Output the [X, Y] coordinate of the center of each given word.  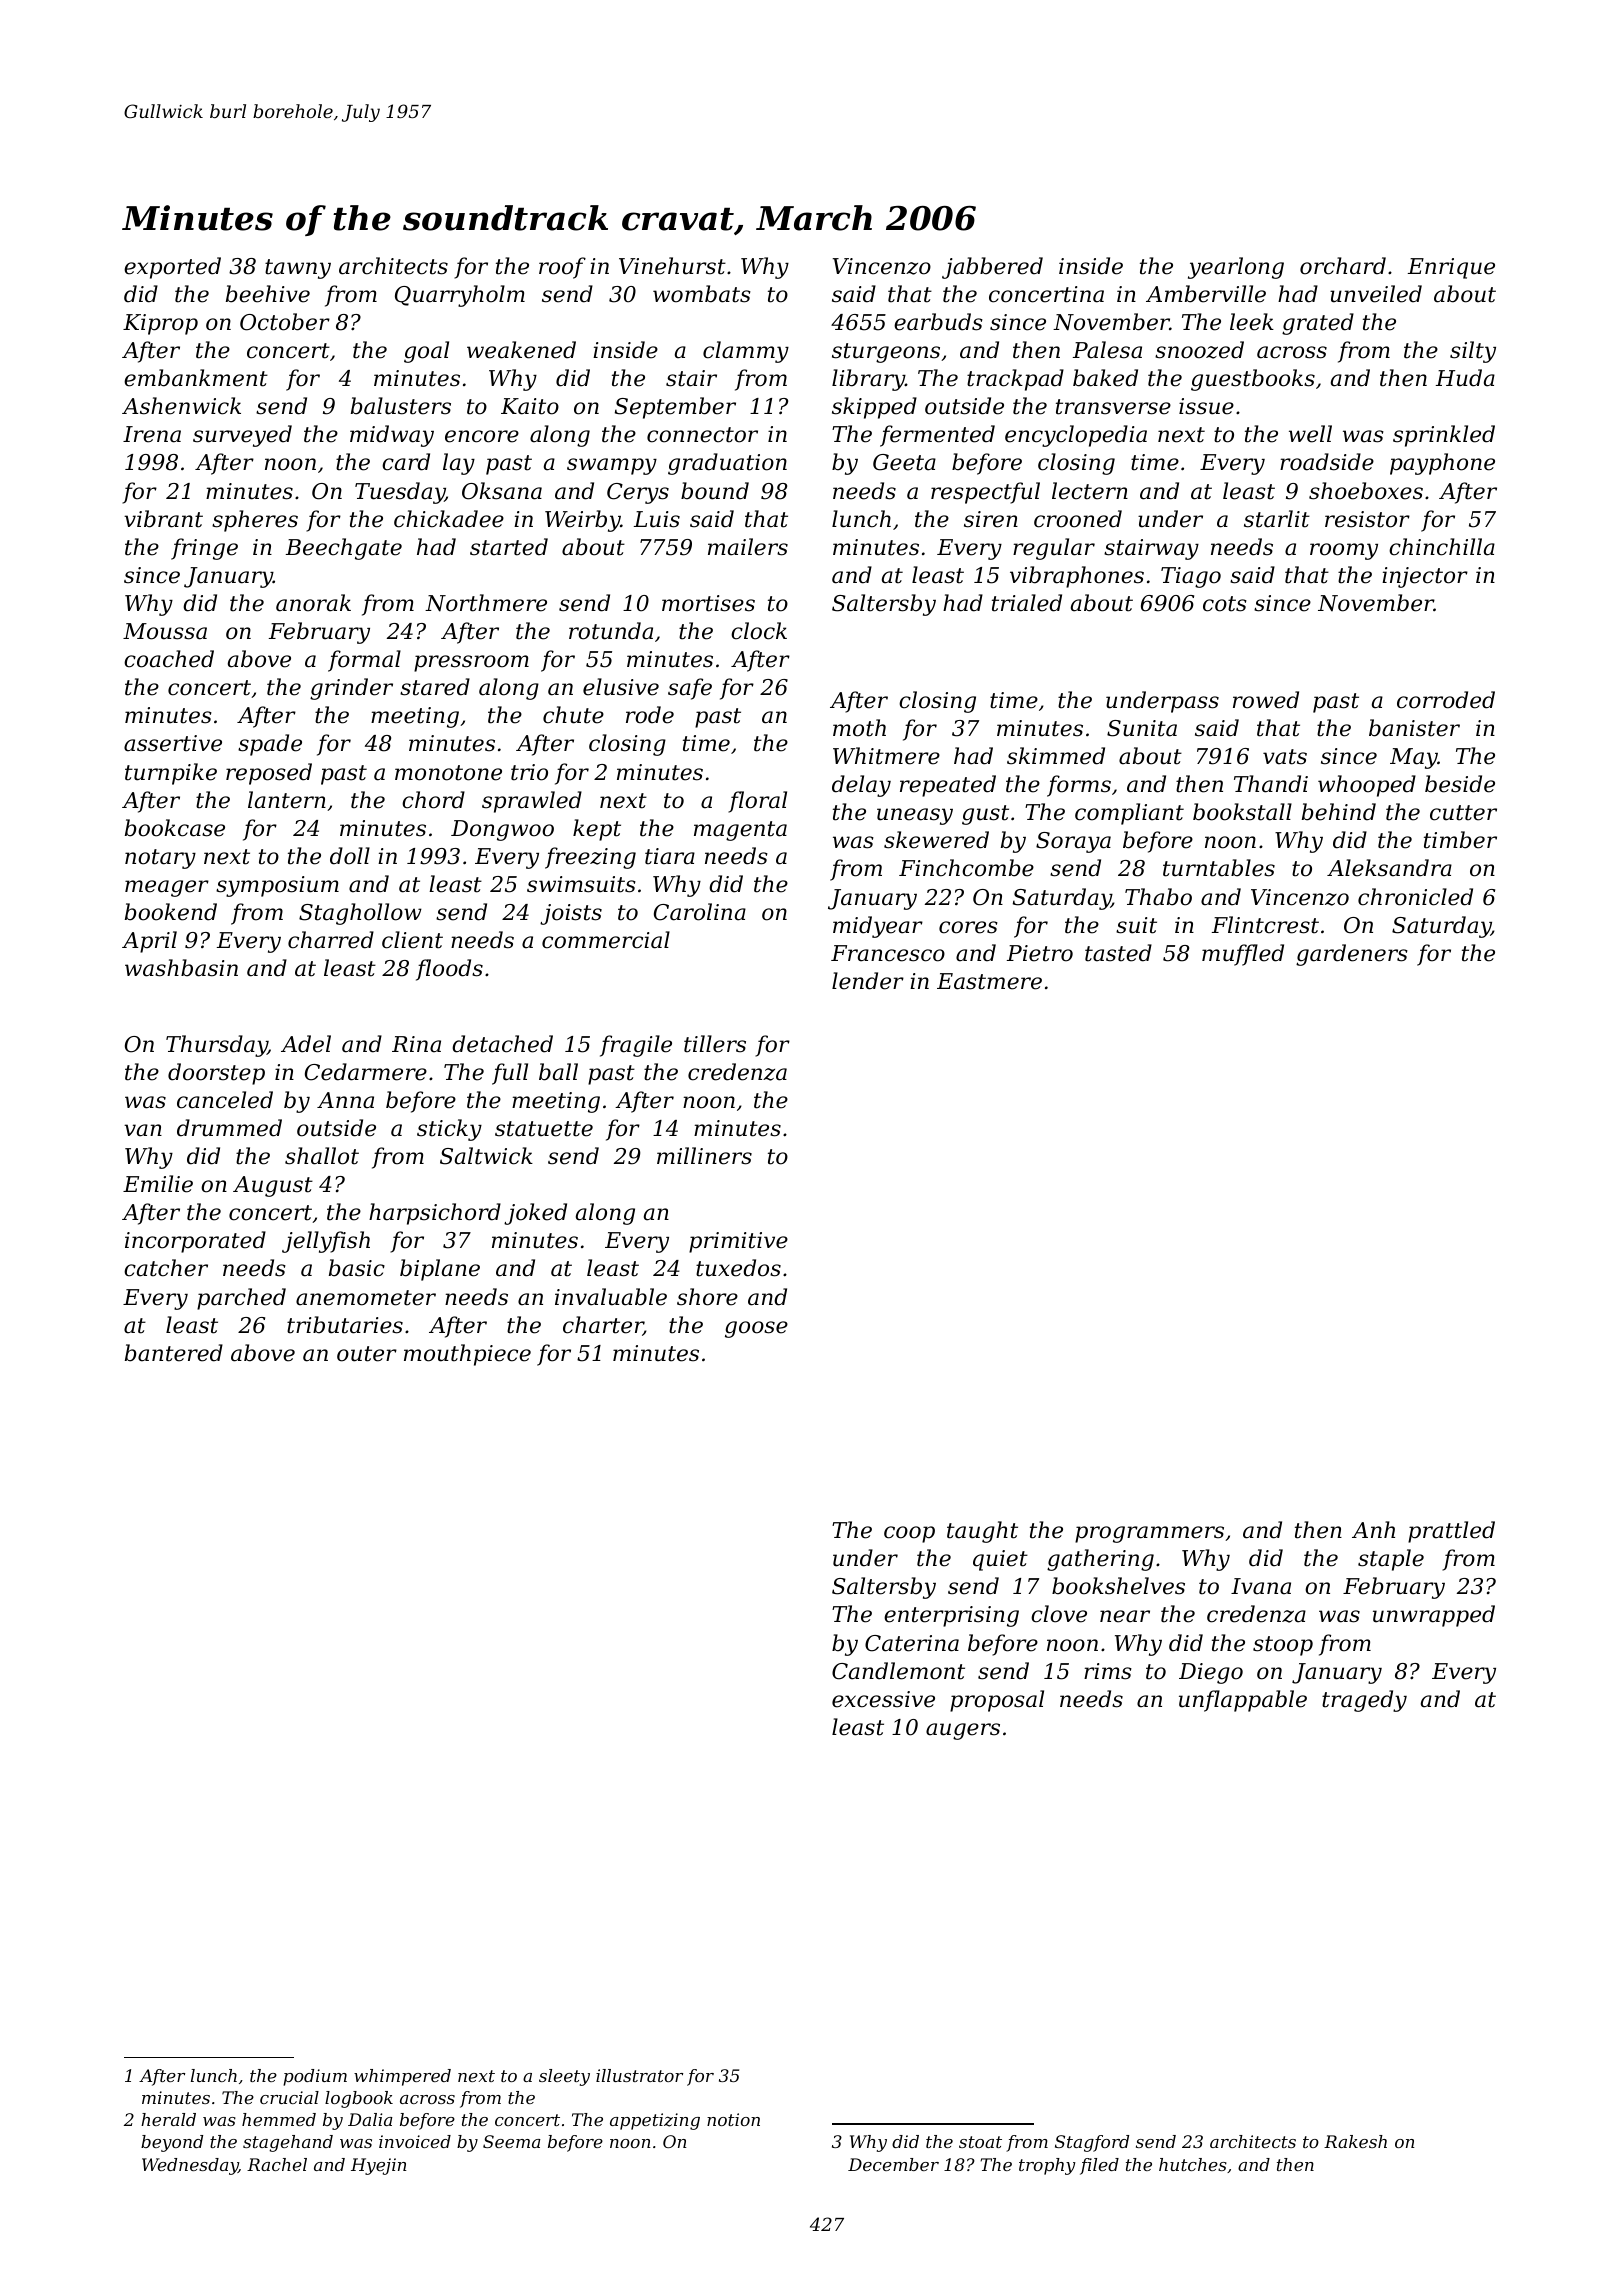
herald [168, 2119]
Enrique [1451, 268]
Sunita [1142, 728]
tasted [1118, 953]
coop [909, 1534]
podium [315, 2077]
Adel [306, 1044]
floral [757, 802]
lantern [287, 800]
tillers [715, 1044]
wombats [702, 294]
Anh [1373, 1529]
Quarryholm [460, 296]
